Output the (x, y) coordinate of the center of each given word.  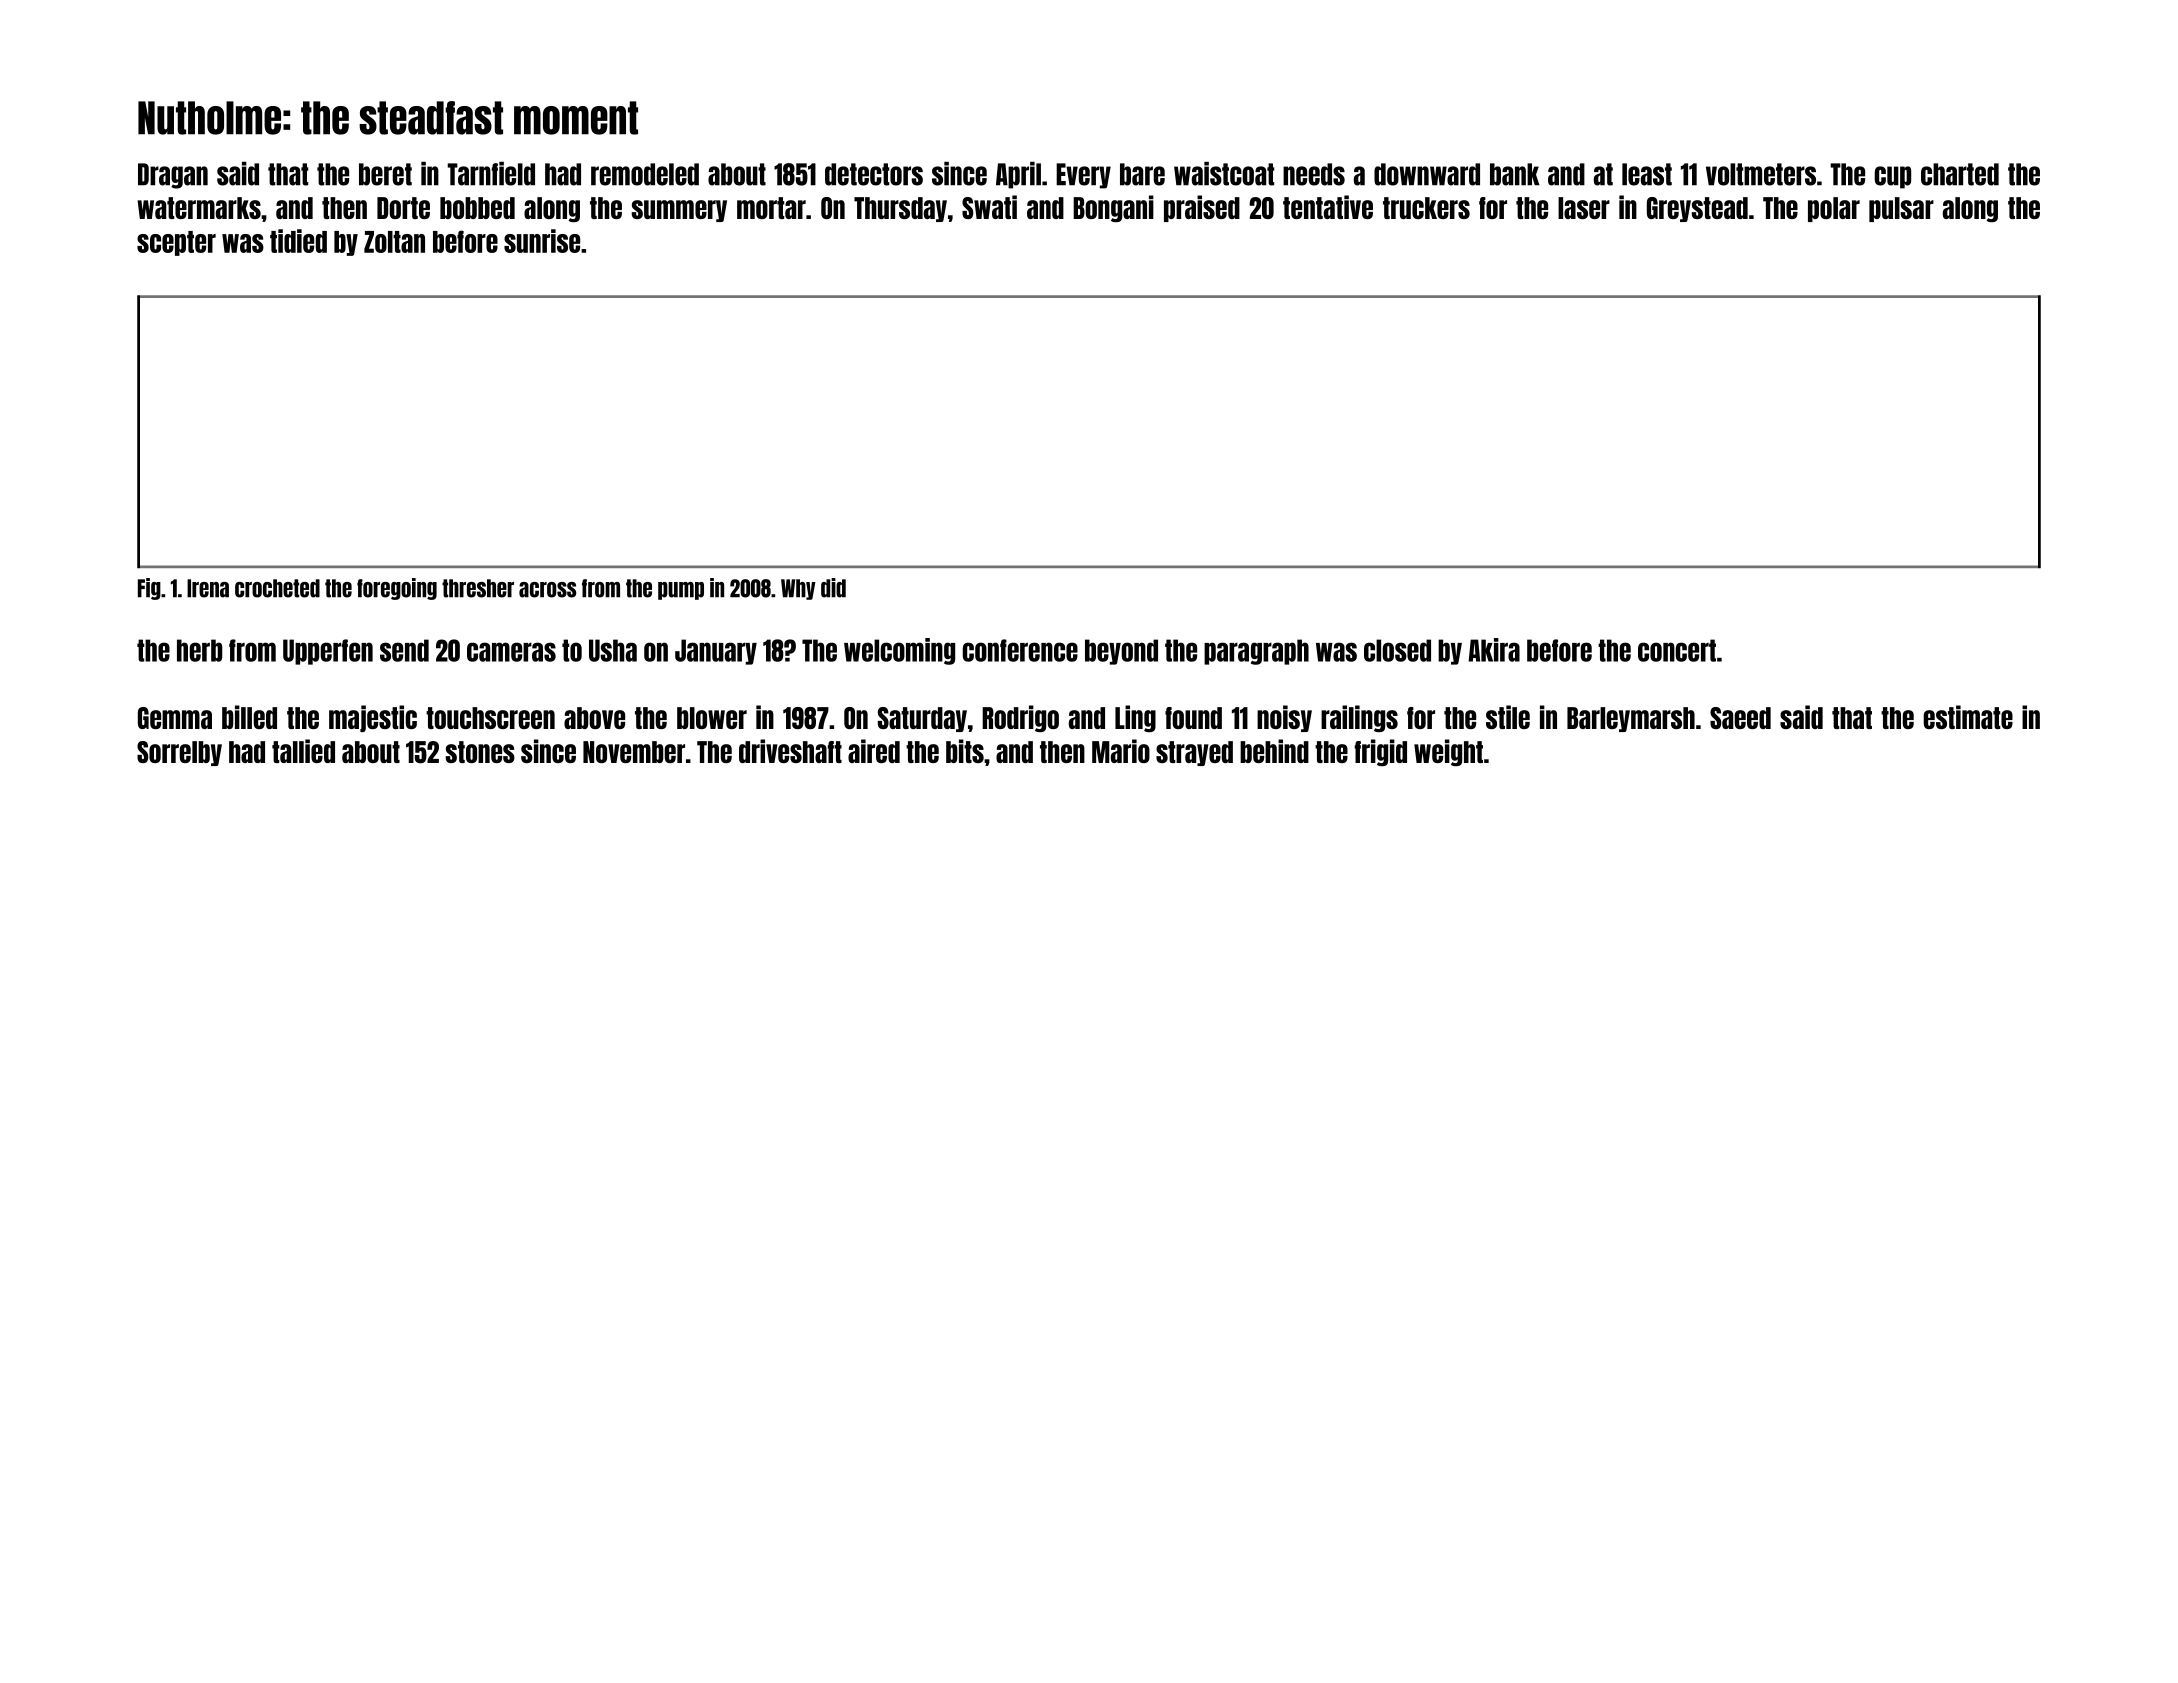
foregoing (397, 589)
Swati (989, 207)
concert (1677, 650)
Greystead (1697, 209)
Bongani (1113, 208)
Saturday (922, 719)
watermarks (199, 208)
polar (1834, 209)
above (594, 718)
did (833, 588)
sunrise (542, 241)
